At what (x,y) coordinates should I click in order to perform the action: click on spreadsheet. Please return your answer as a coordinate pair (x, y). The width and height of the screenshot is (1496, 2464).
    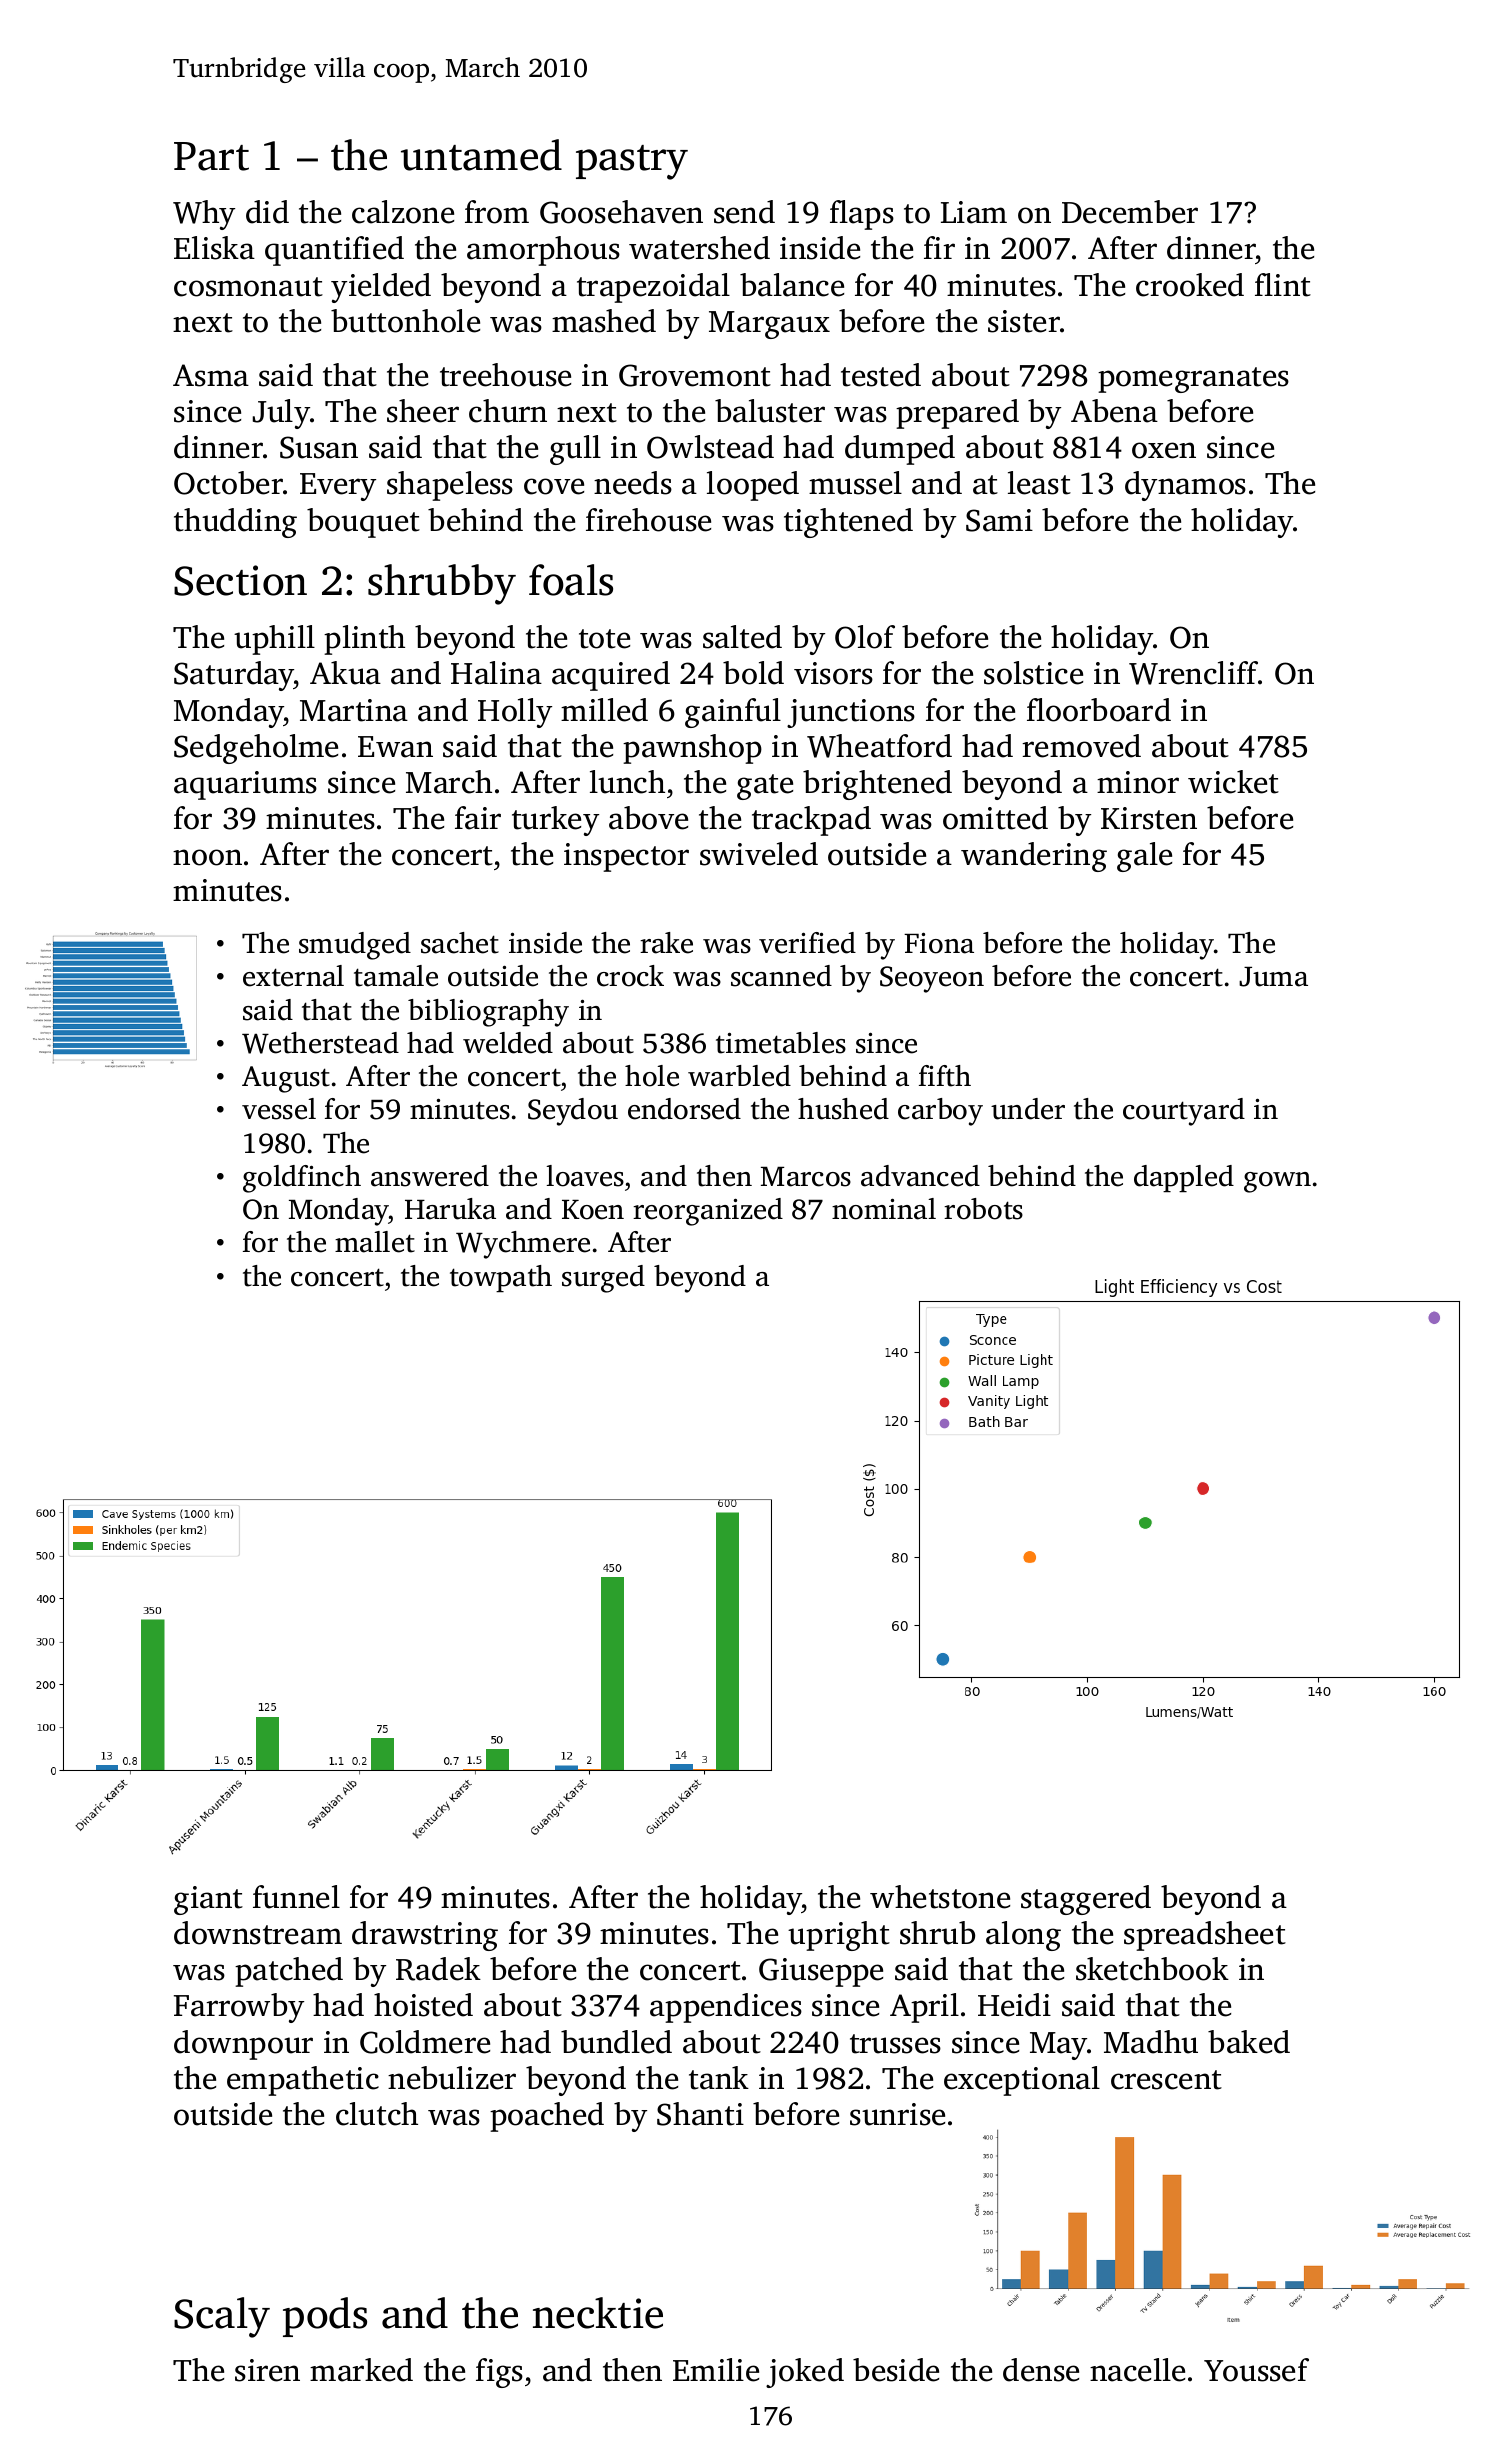
    Looking at the image, I should click on (1205, 1936).
